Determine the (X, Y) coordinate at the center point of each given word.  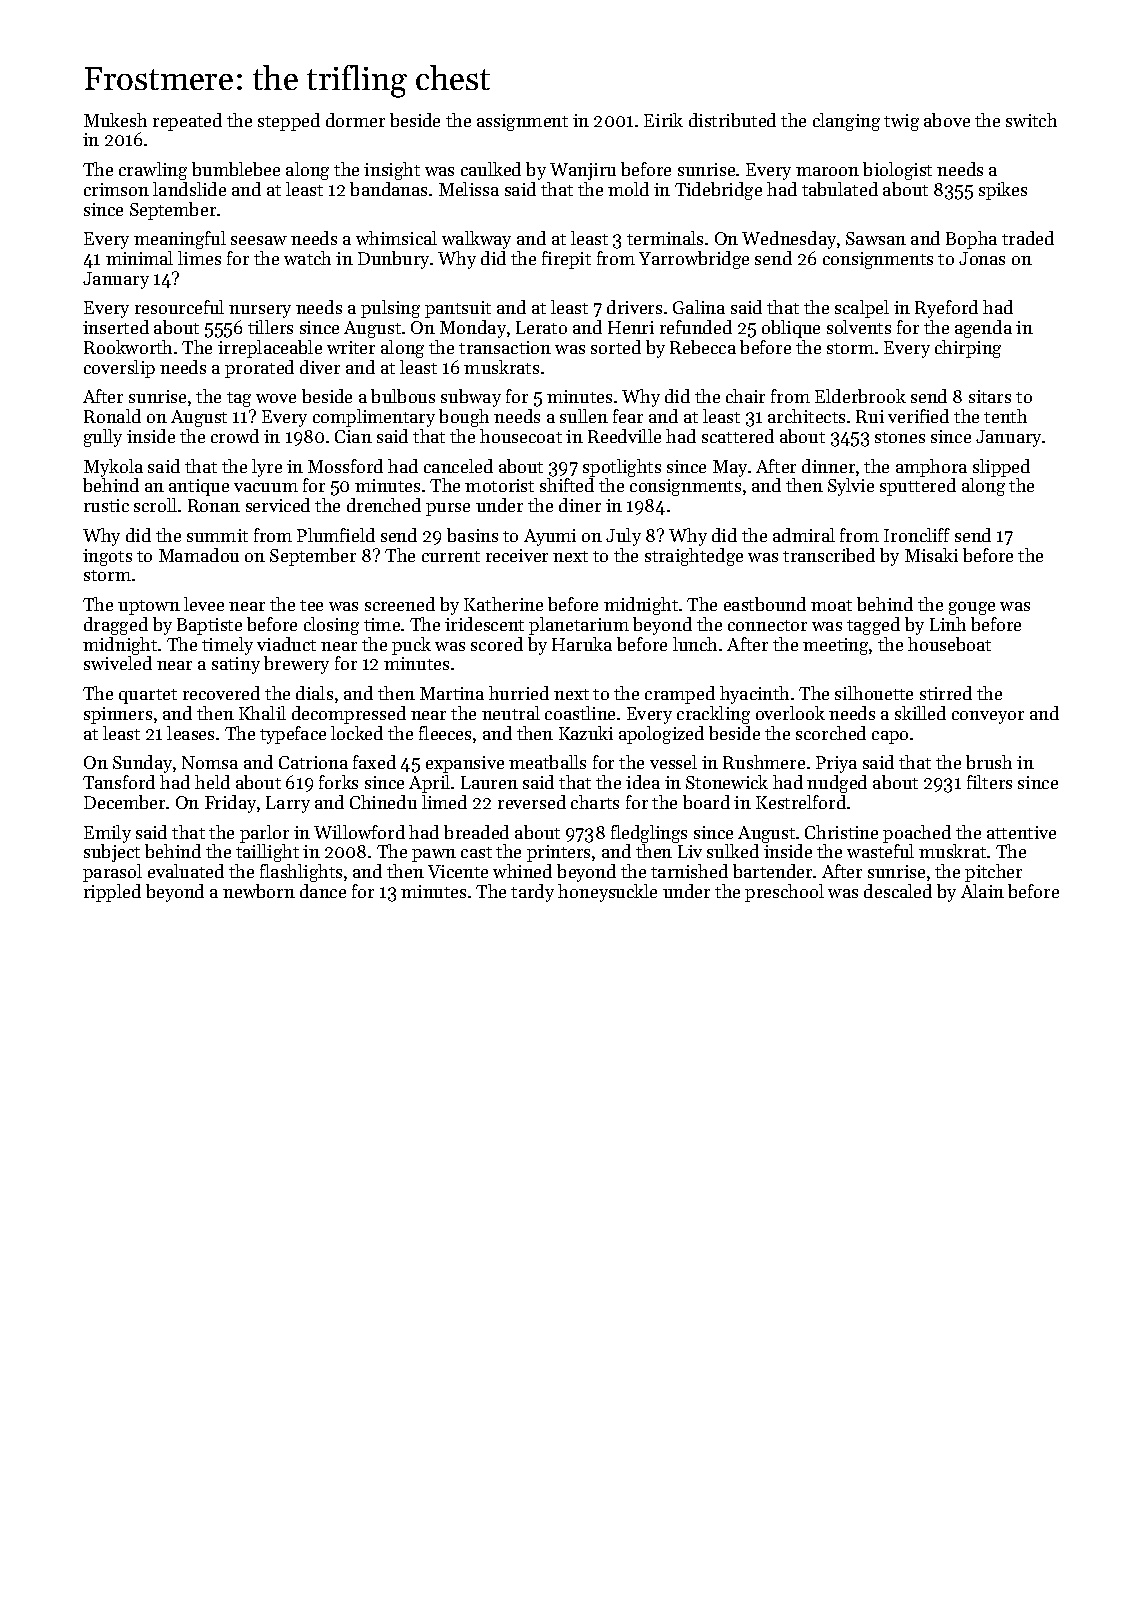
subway (471, 398)
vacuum (266, 487)
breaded (476, 832)
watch (307, 258)
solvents (859, 327)
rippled (112, 893)
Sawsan (876, 238)
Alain (982, 891)
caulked (491, 169)
